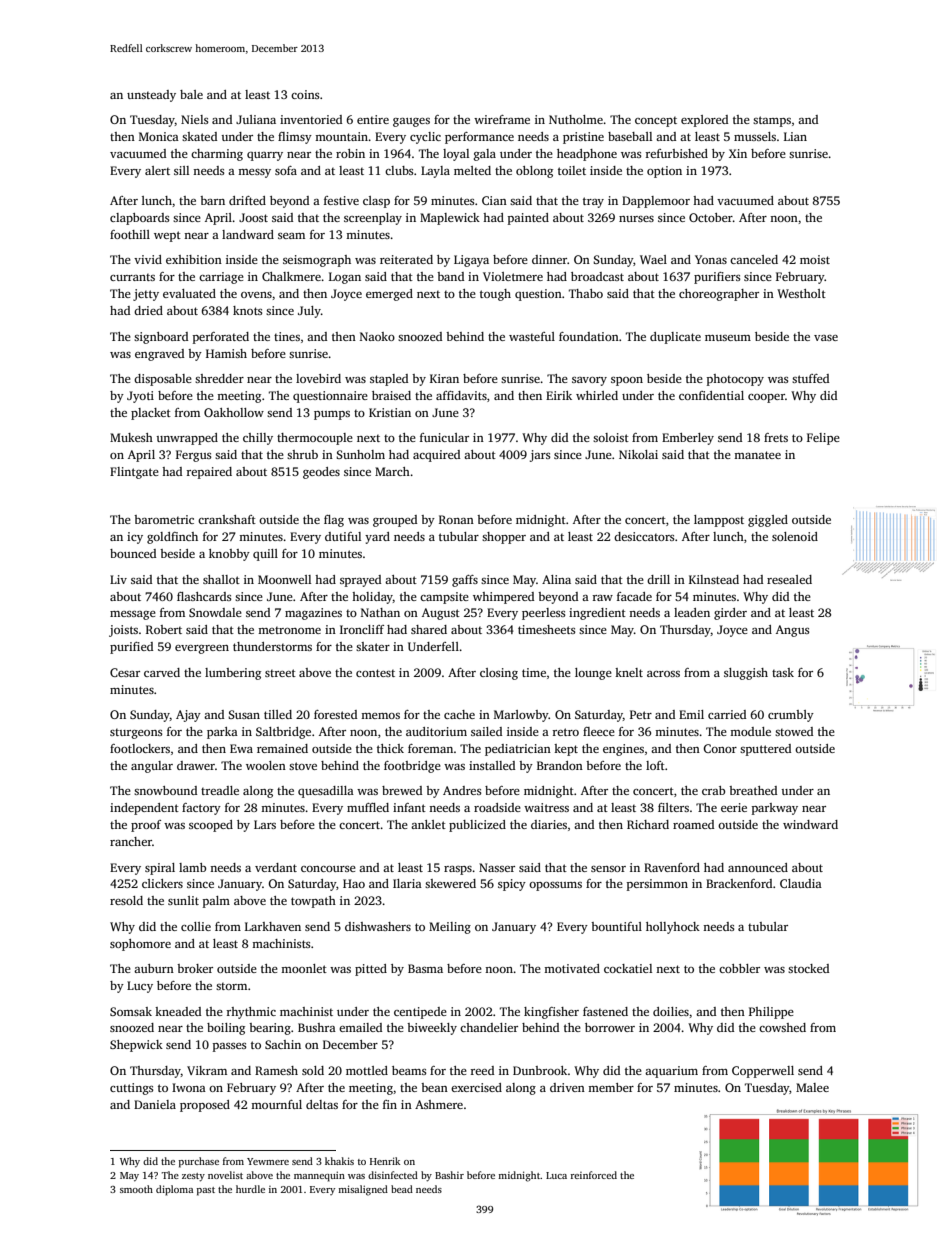  What do you see at coordinates (815, 259) in the page?
I see `moist` at bounding box center [815, 259].
